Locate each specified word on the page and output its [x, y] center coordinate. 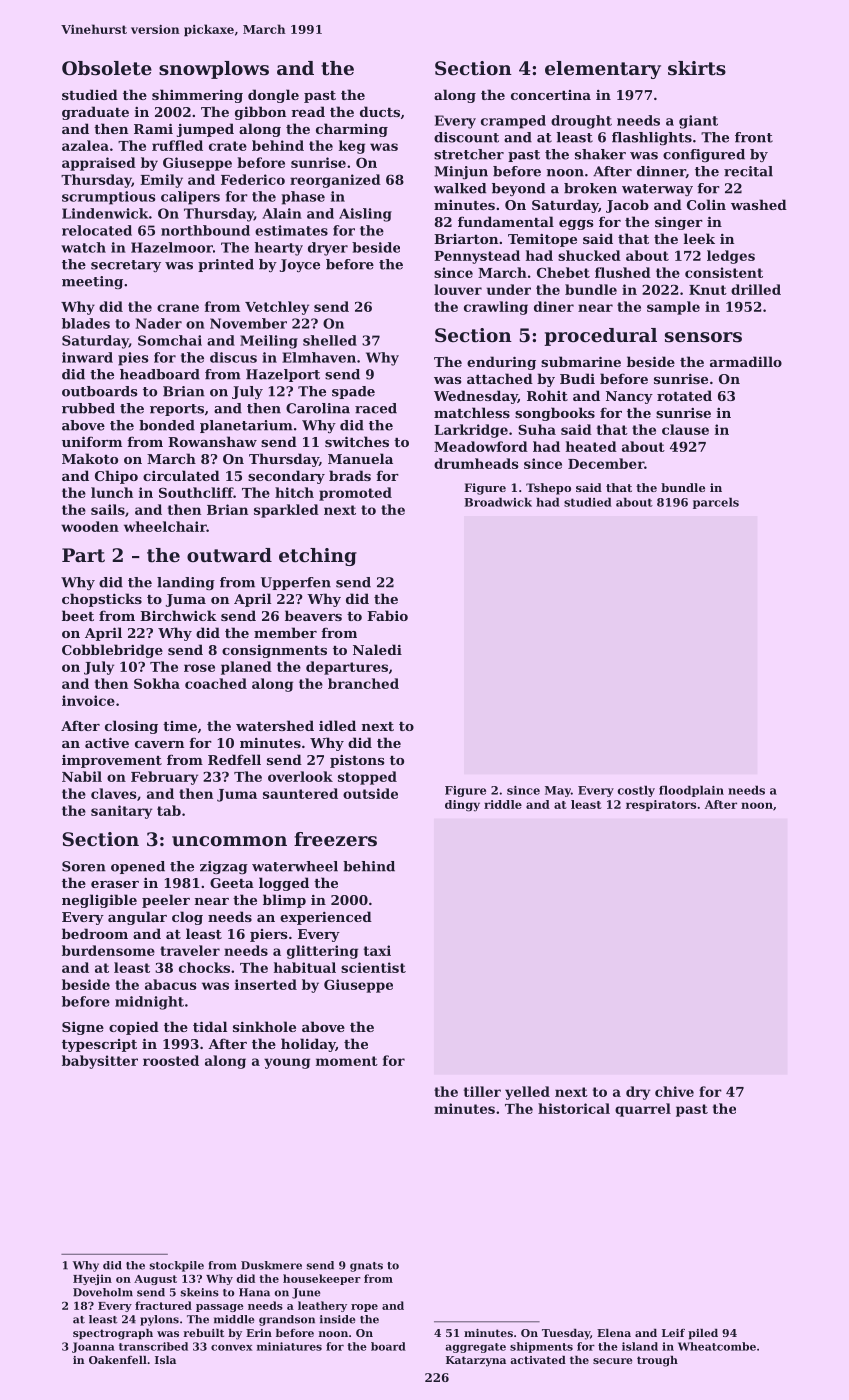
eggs [576, 225]
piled [703, 1334]
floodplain [691, 791]
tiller [482, 1091]
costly [636, 791]
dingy [462, 806]
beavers [313, 615]
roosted [171, 1060]
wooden [90, 526]
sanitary [121, 812]
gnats [366, 1267]
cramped [513, 122]
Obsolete [107, 68]
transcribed [153, 1346]
